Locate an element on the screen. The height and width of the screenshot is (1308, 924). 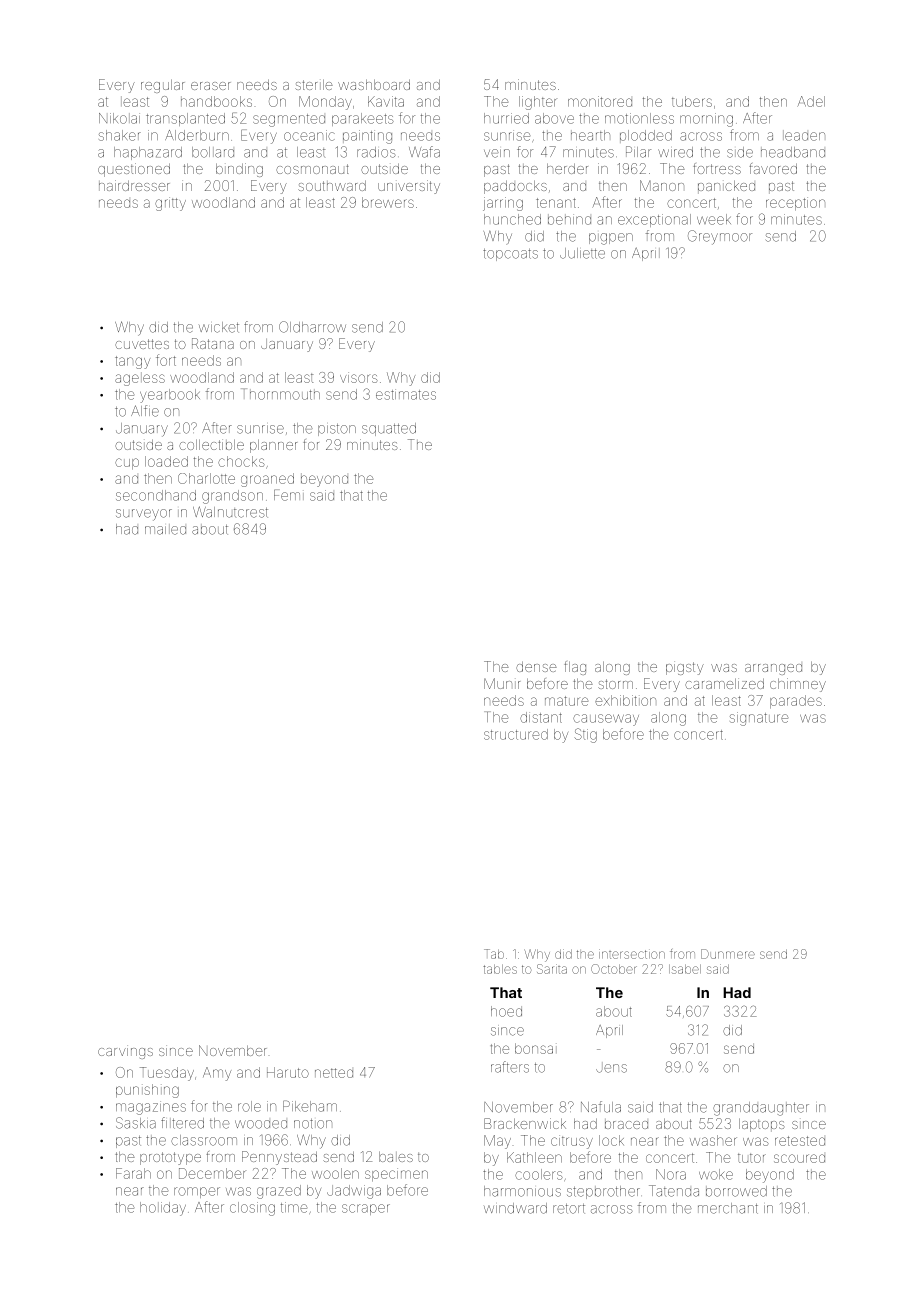
structured is located at coordinates (516, 734).
